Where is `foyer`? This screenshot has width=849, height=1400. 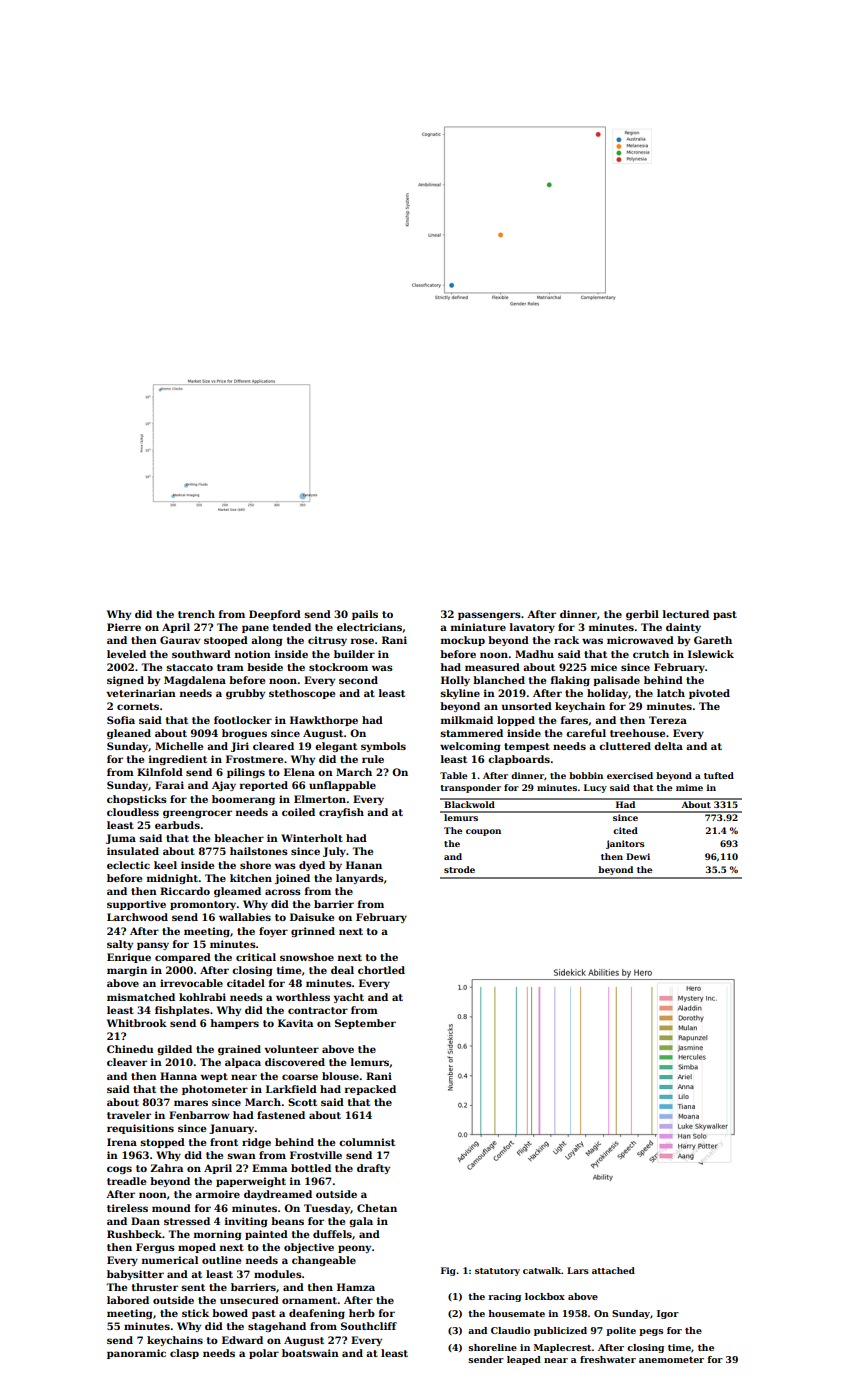 foyer is located at coordinates (273, 932).
